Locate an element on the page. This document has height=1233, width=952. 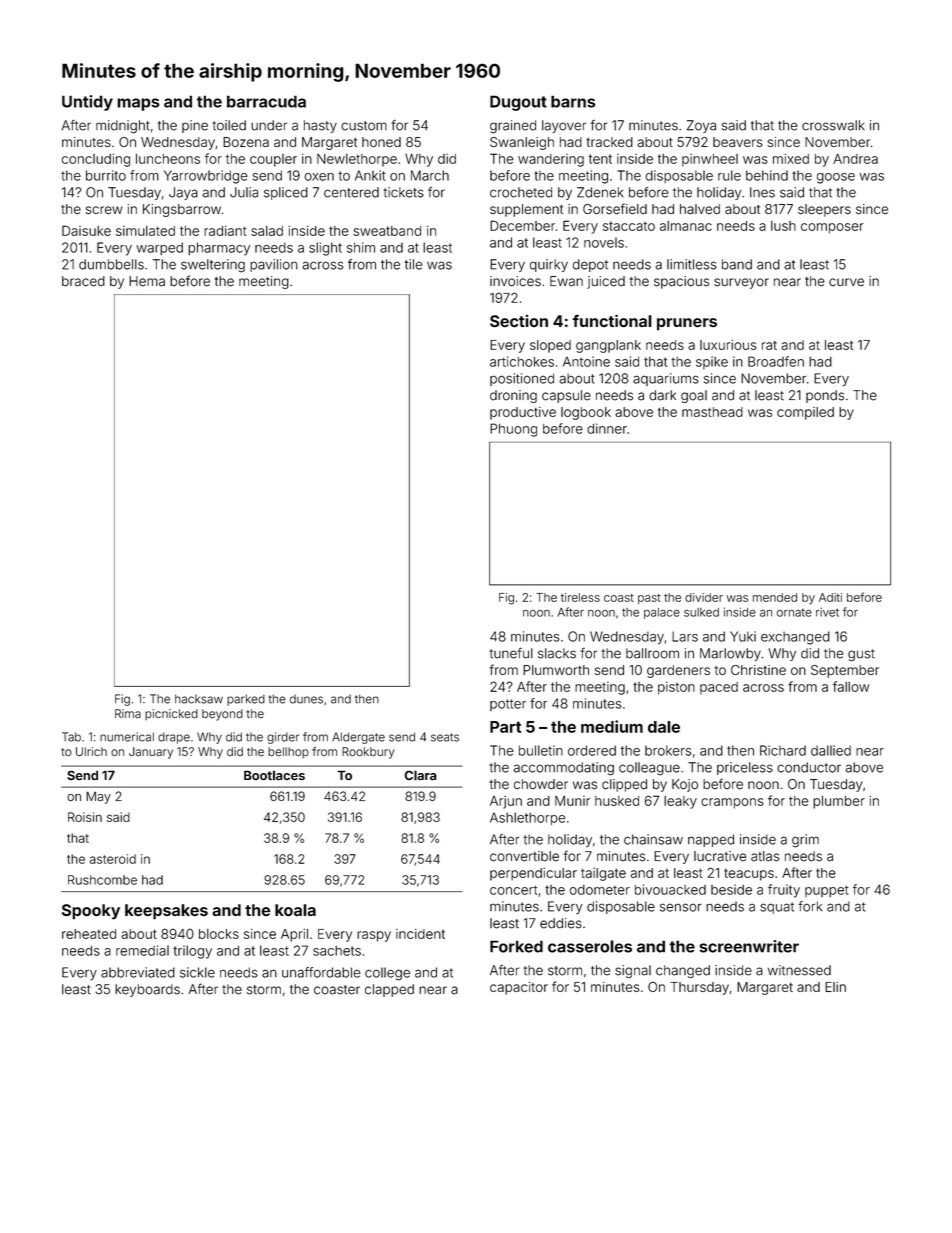
crampons is located at coordinates (732, 803).
